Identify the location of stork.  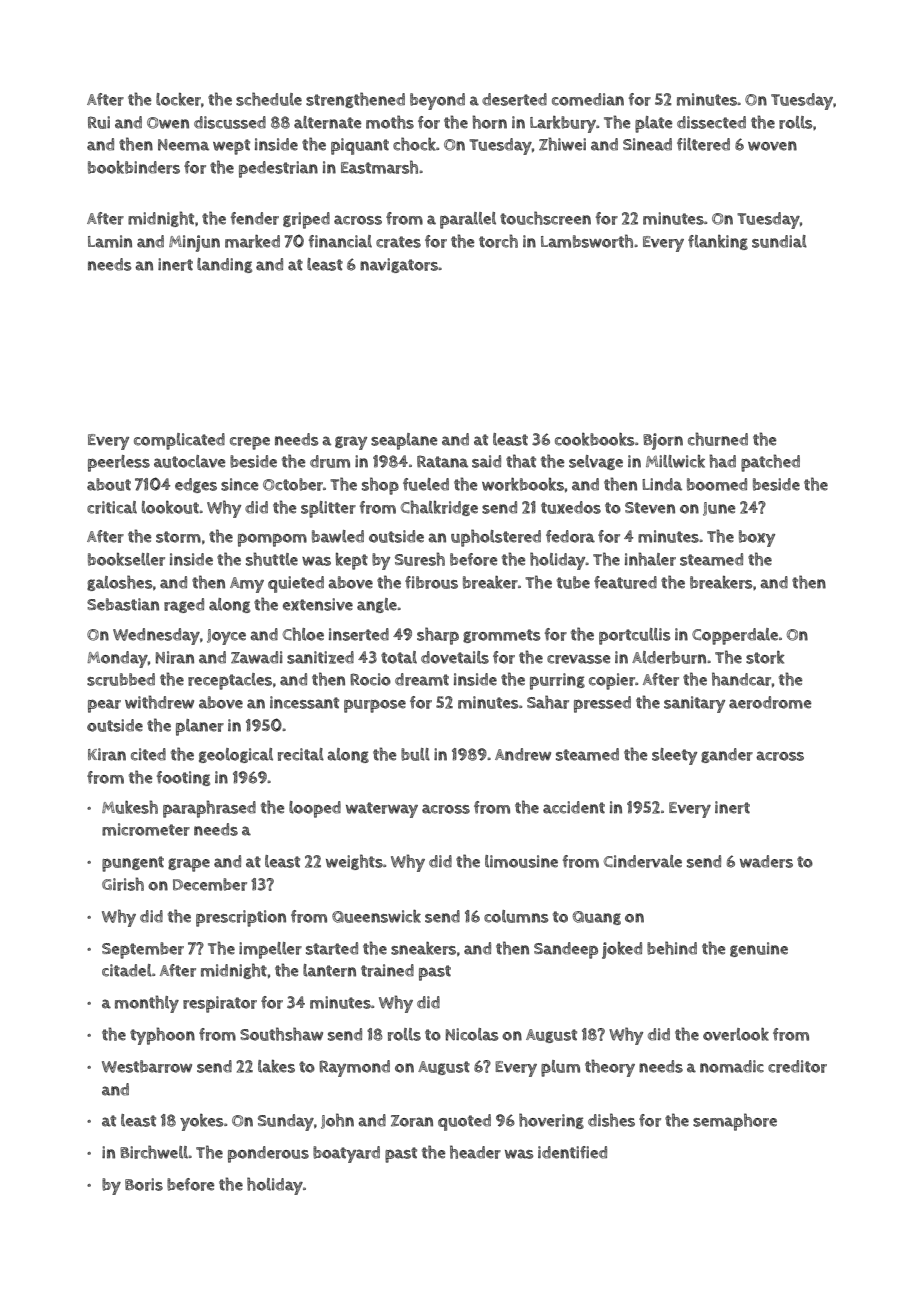
(765, 657).
